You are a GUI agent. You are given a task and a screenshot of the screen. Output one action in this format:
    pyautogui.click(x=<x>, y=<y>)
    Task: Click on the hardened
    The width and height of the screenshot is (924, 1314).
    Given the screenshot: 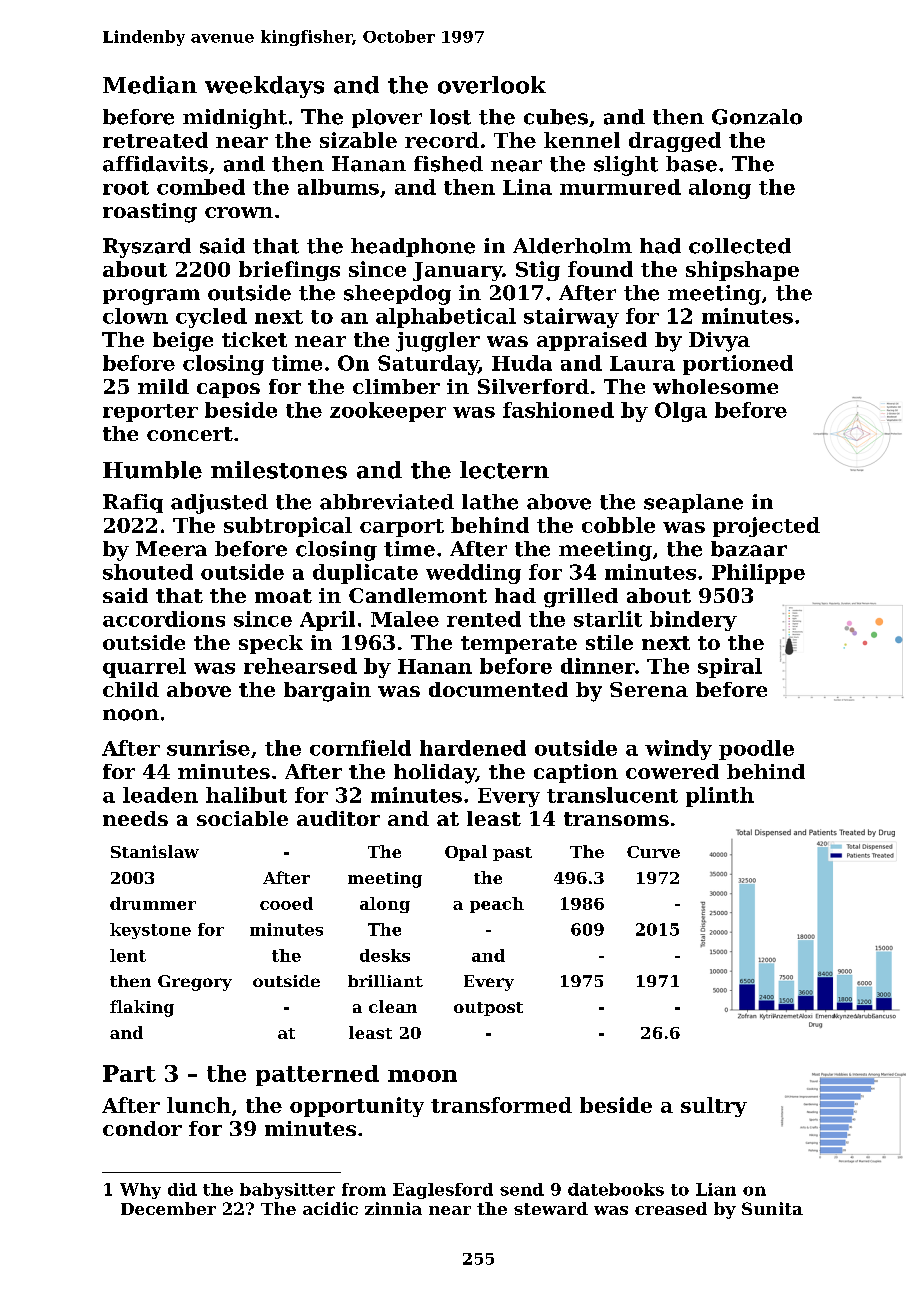 What is the action you would take?
    pyautogui.click(x=473, y=748)
